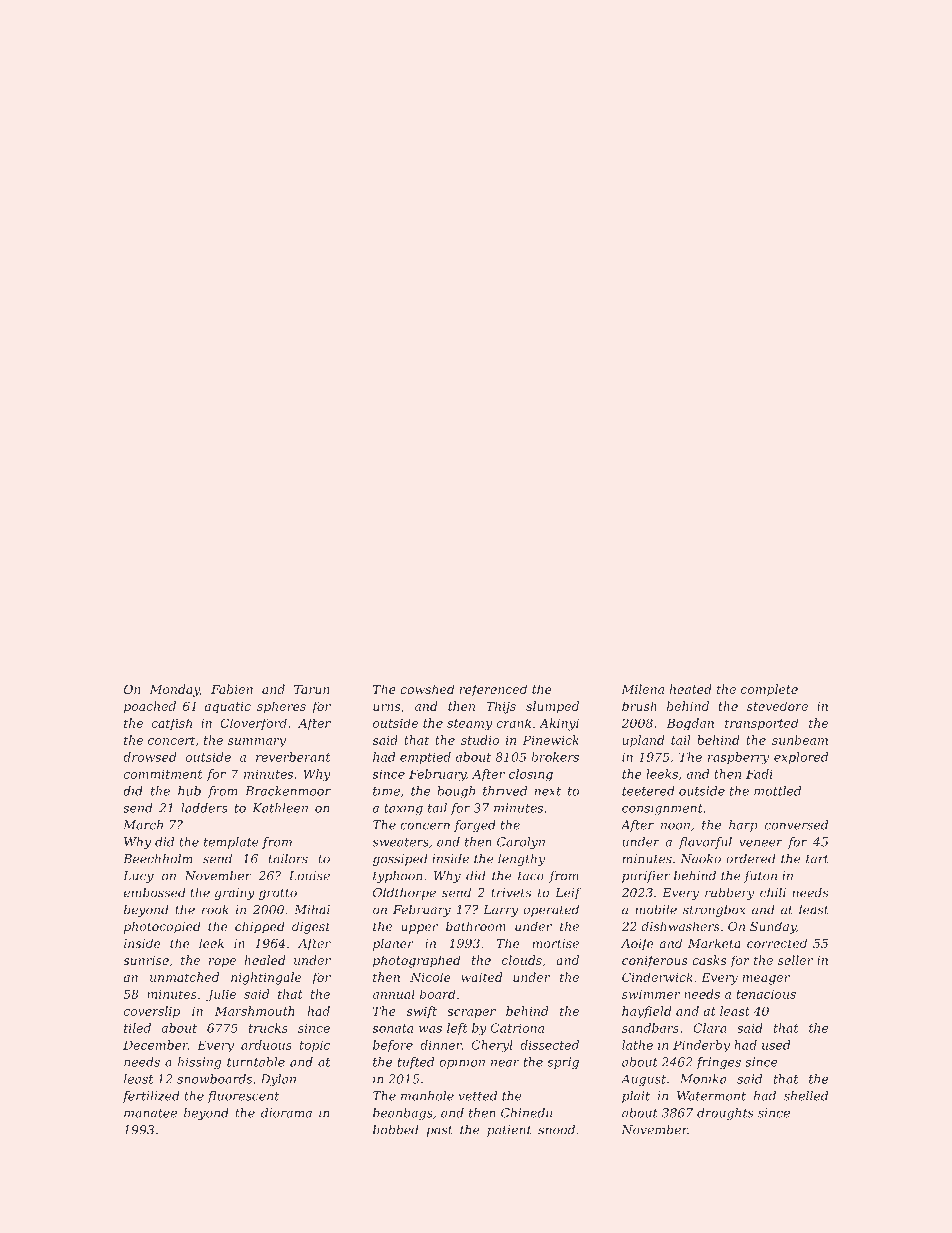 The height and width of the screenshot is (1233, 952). Describe the element at coordinates (150, 1113) in the screenshot. I see `manatee` at that location.
